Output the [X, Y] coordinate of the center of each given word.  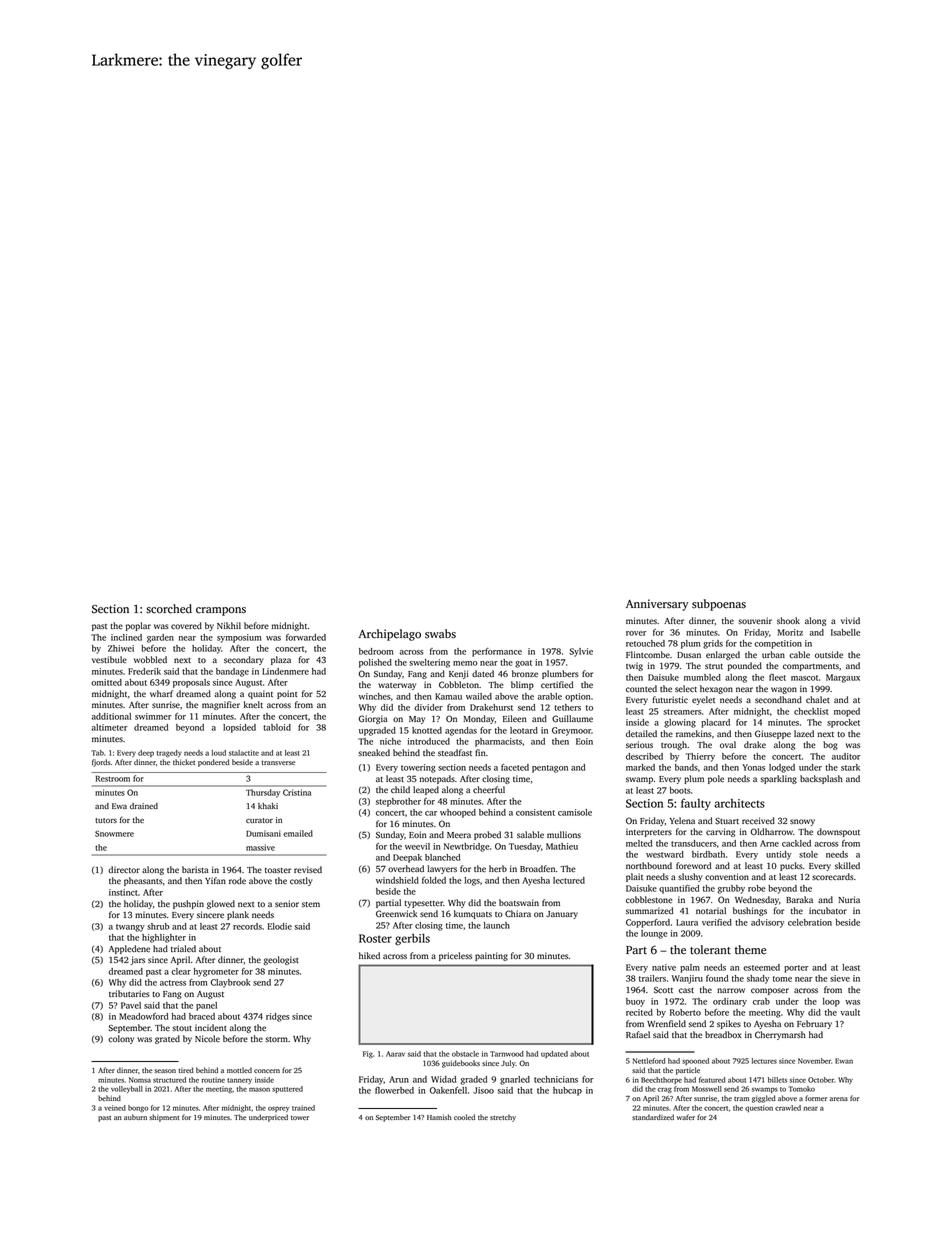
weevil [417, 846]
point [287, 694]
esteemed [761, 967]
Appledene [129, 949]
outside [829, 654]
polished [375, 663]
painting [491, 956]
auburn [135, 1117]
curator [259, 820]
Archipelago [390, 635]
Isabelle [845, 632]
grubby [731, 889]
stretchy [503, 1118]
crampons [221, 611]
